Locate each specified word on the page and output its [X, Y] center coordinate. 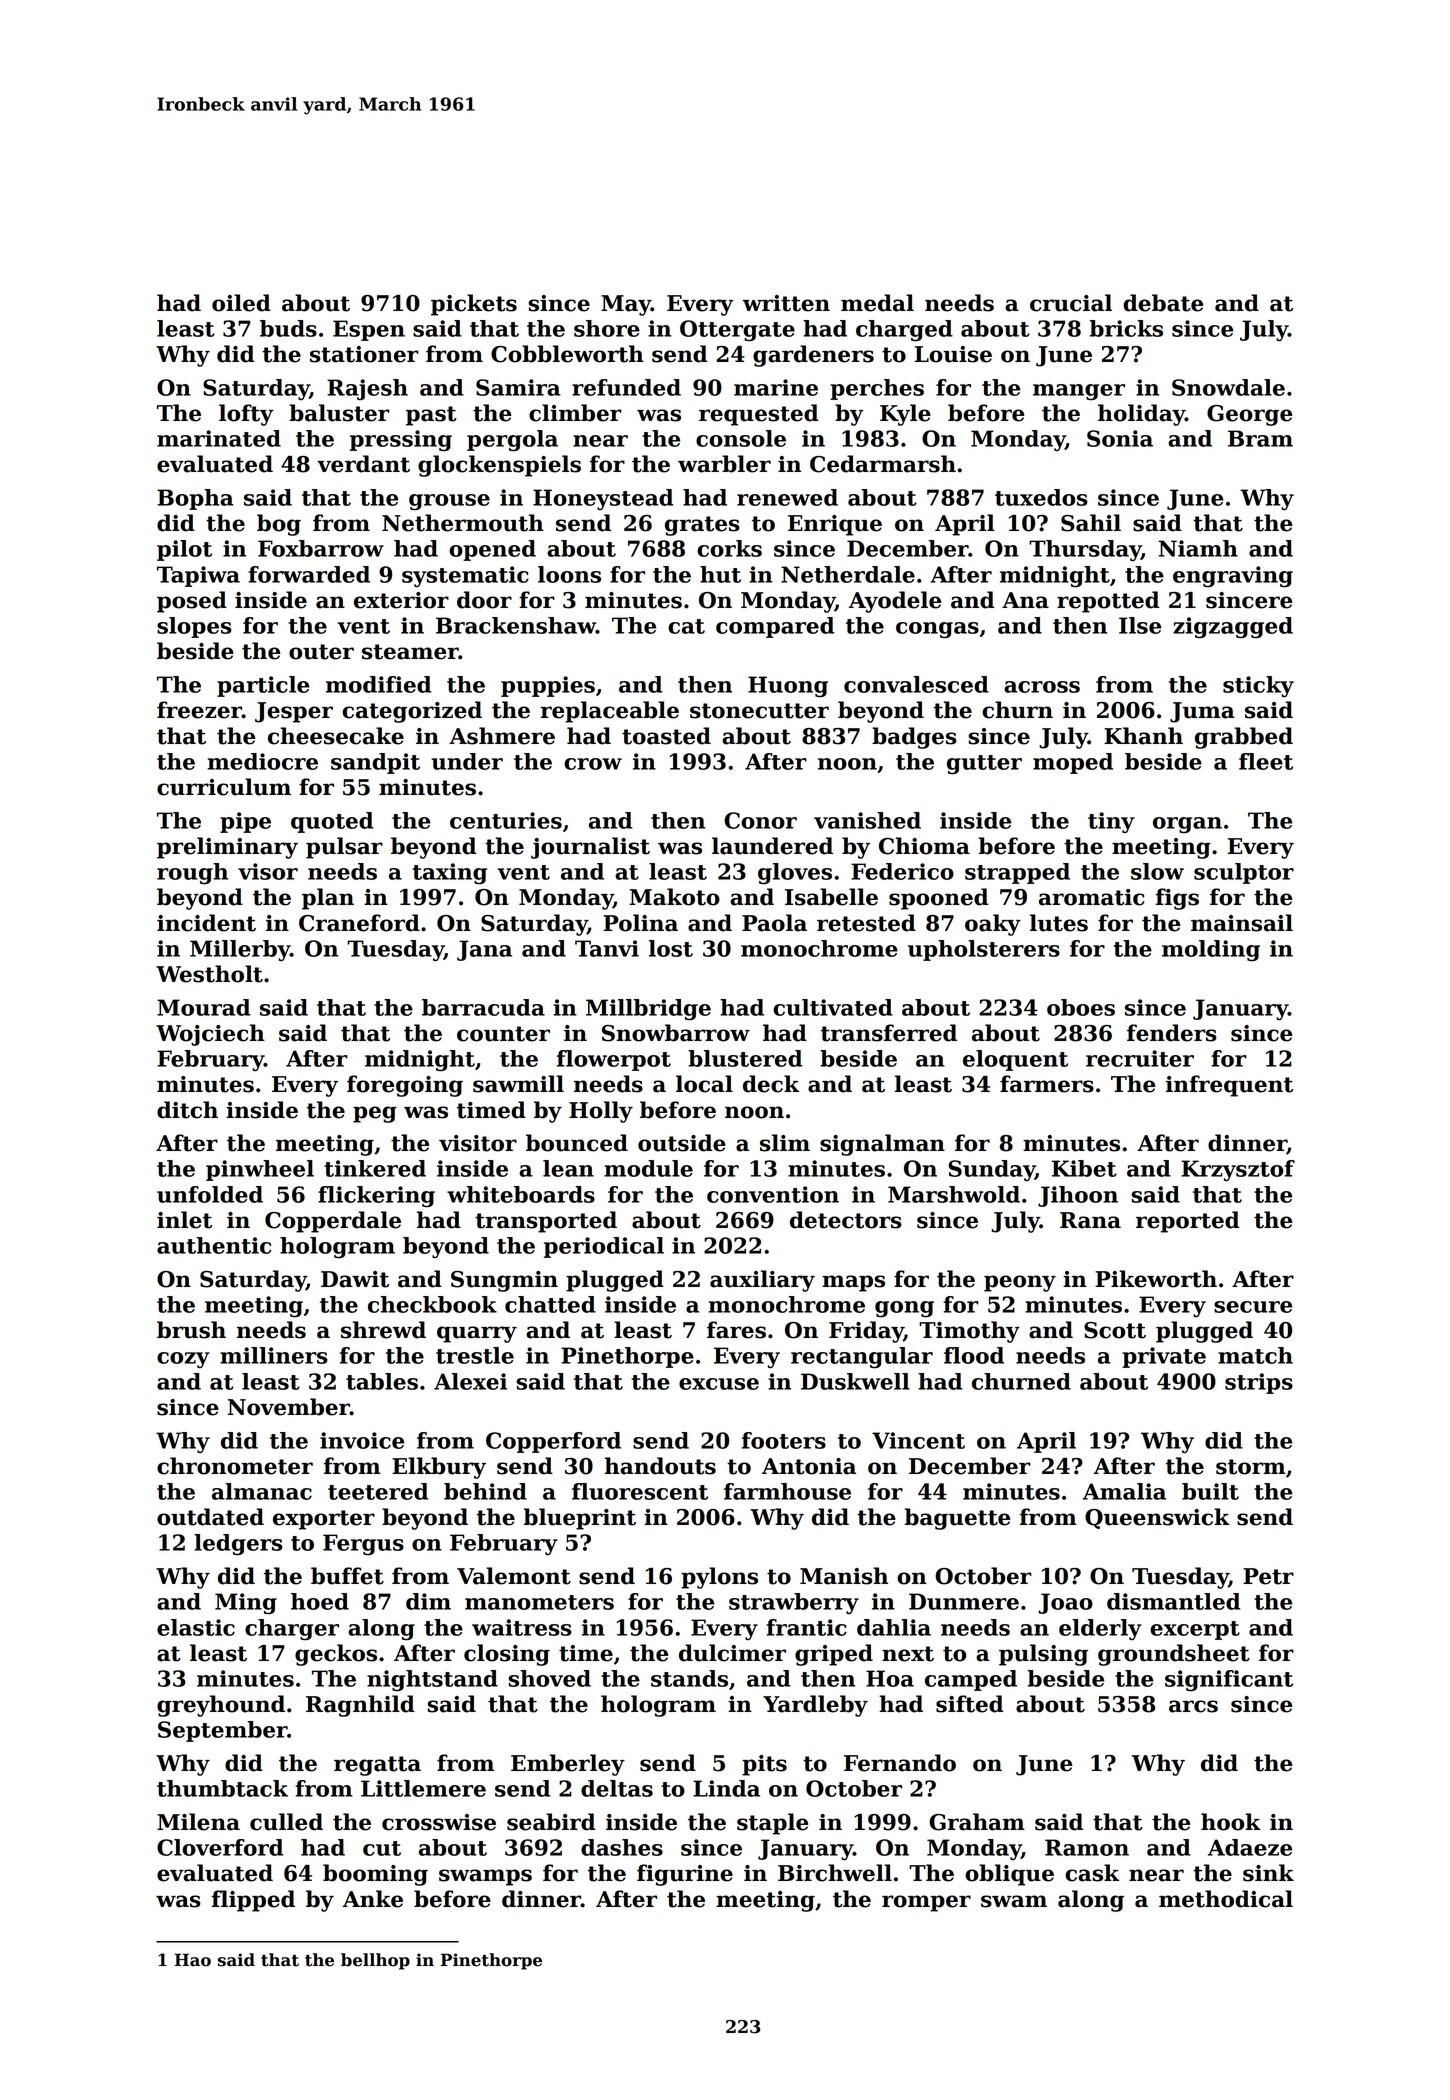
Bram [1260, 438]
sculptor [1244, 873]
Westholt [209, 974]
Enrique [835, 525]
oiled [241, 303]
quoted [332, 822]
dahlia [894, 1627]
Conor [760, 820]
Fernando [900, 1763]
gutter [984, 765]
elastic [196, 1627]
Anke [373, 1899]
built [1210, 1491]
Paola [774, 923]
